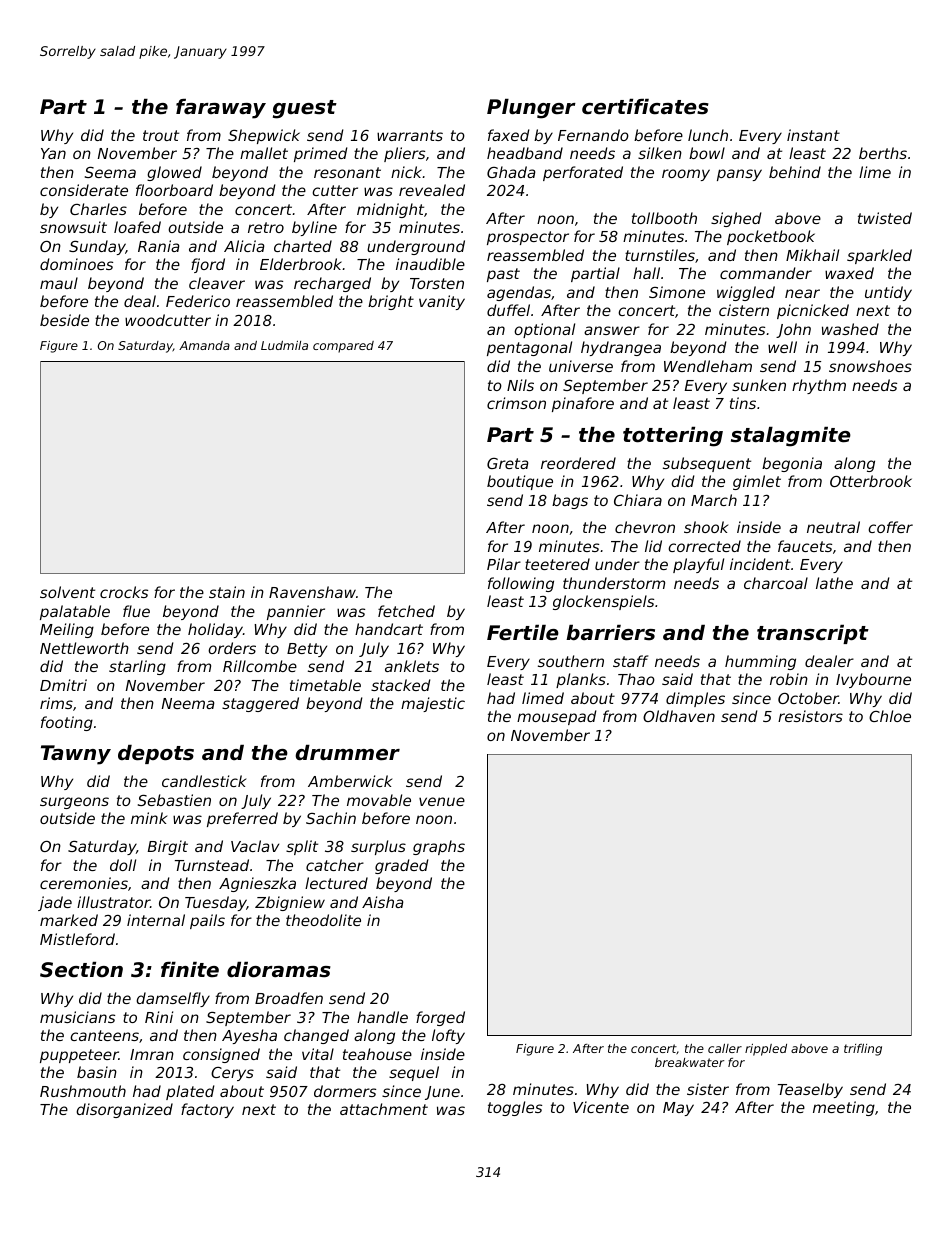 Image resolution: width=952 pixels, height=1233 pixels. Describe the element at coordinates (844, 1108) in the screenshot. I see `meeting` at that location.
